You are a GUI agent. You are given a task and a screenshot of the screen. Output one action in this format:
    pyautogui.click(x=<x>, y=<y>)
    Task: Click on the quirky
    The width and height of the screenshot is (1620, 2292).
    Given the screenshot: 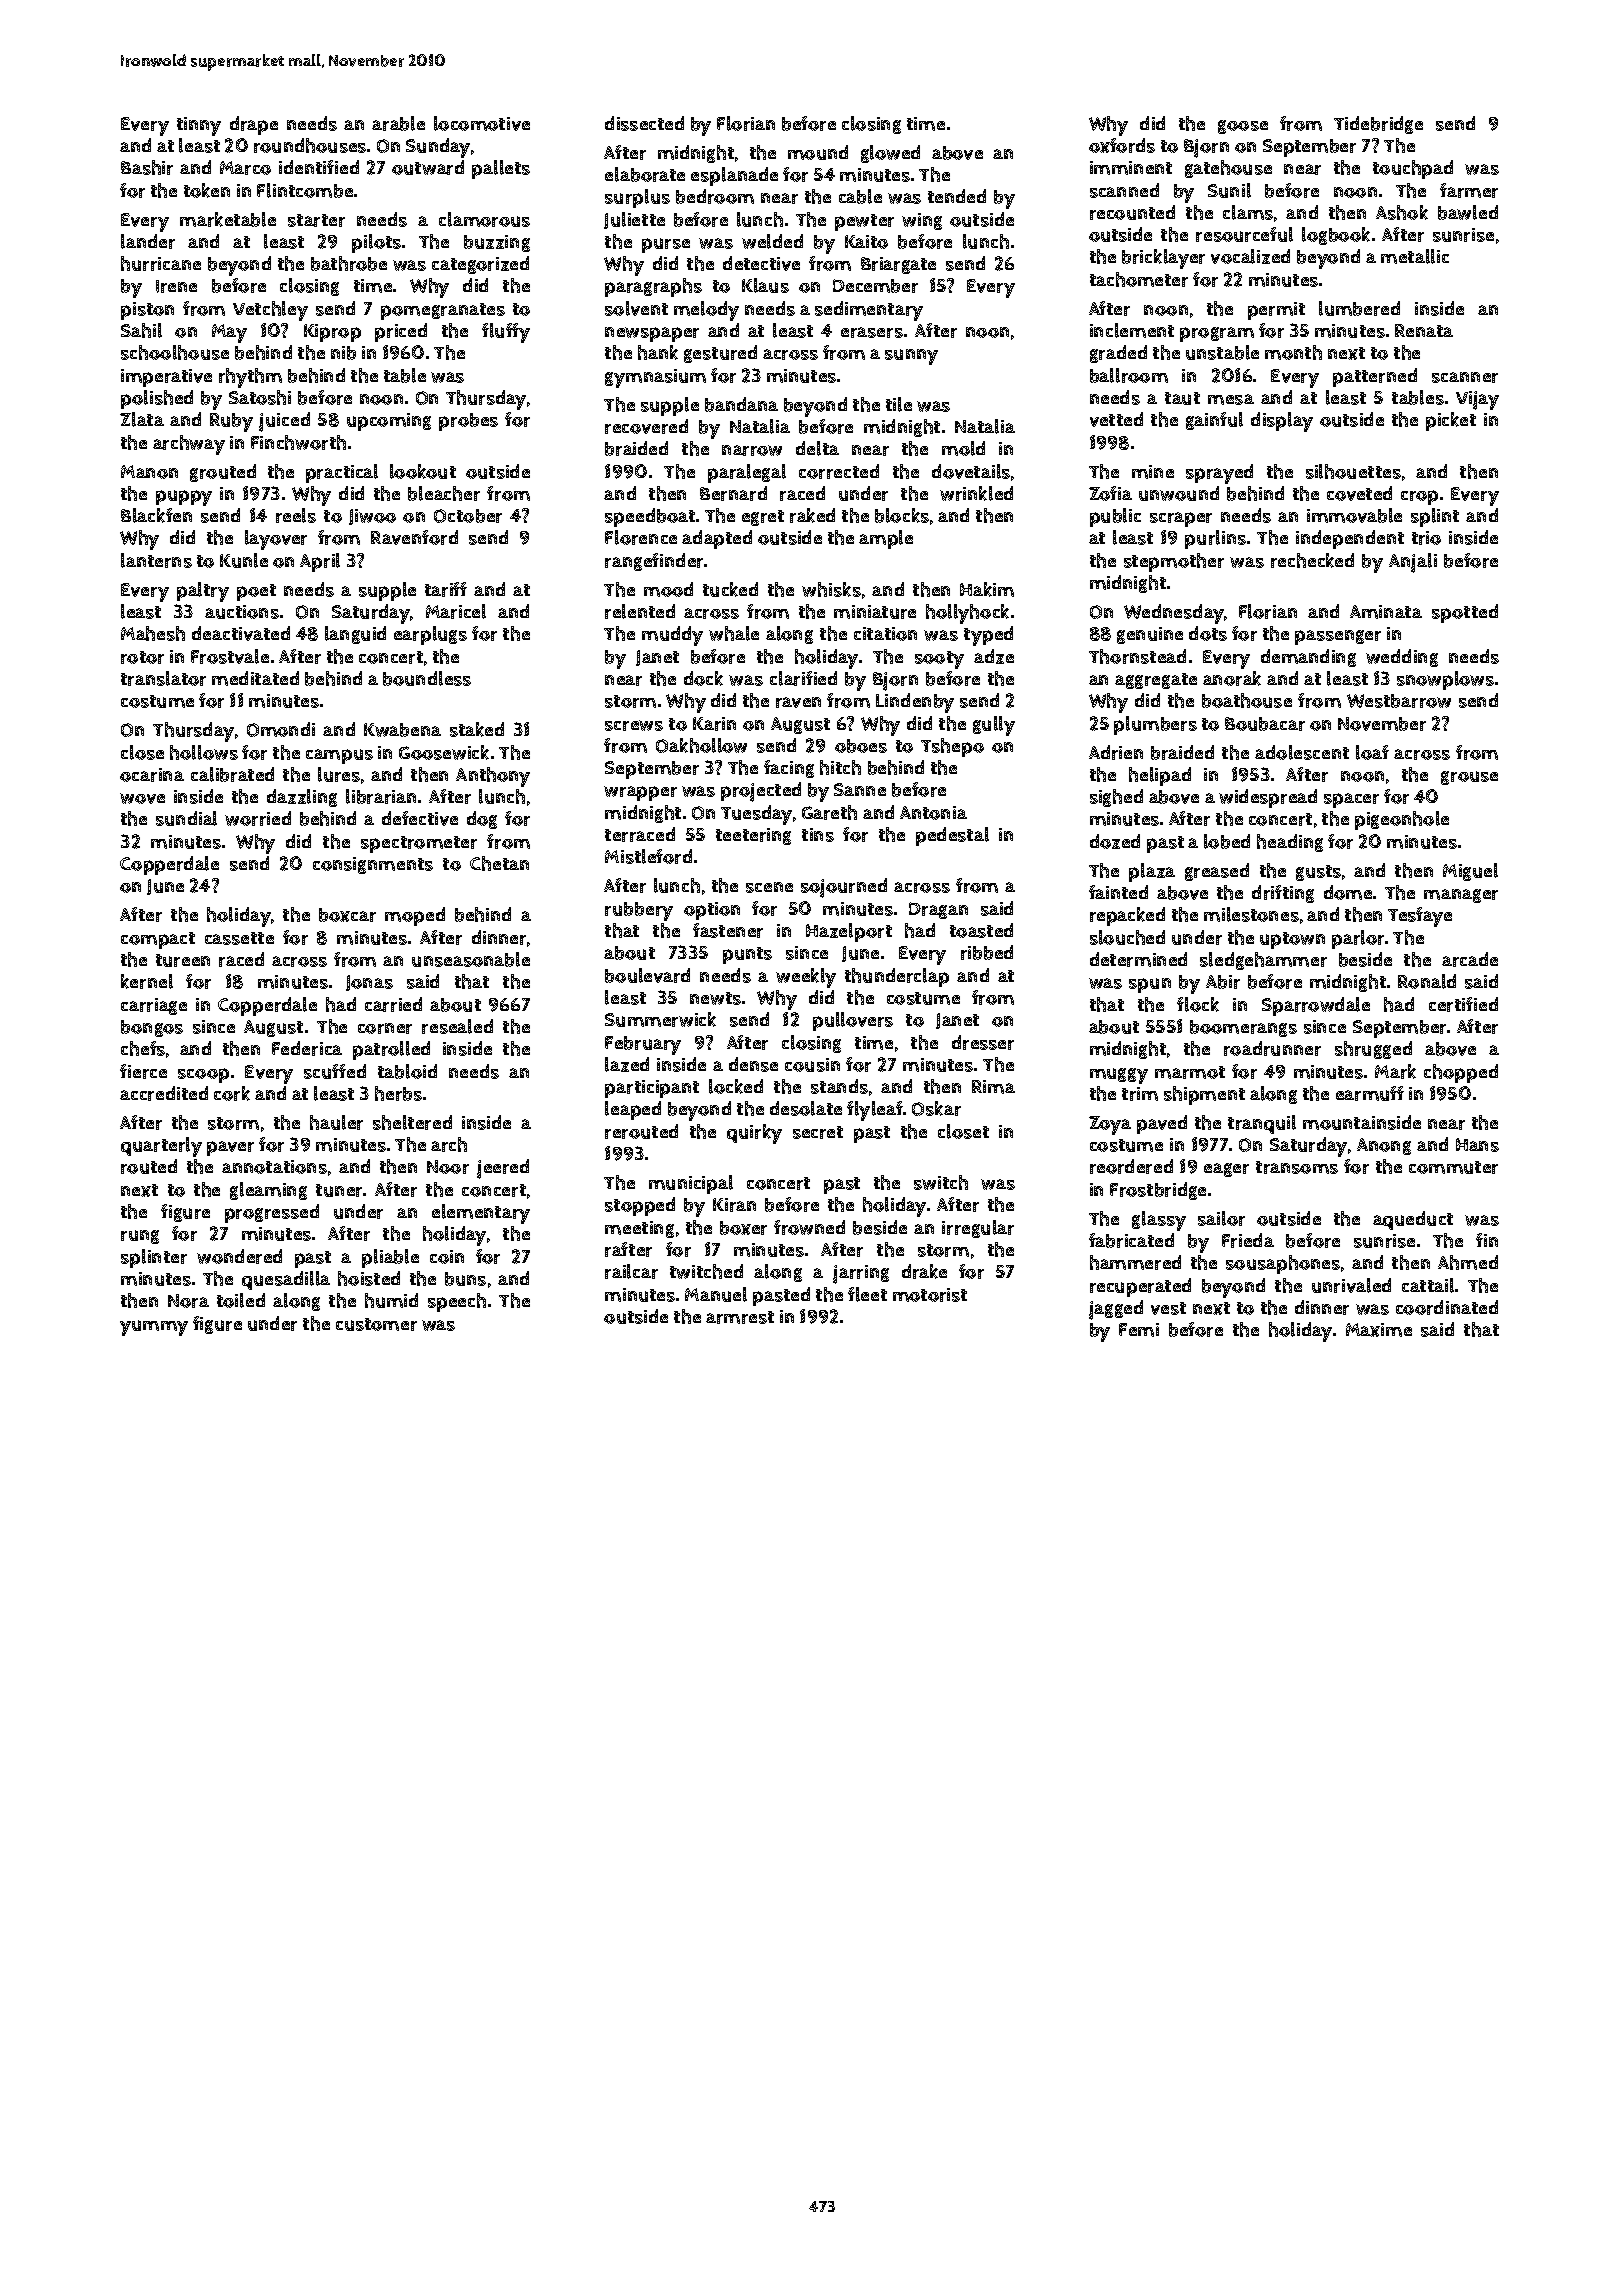 What is the action you would take?
    pyautogui.click(x=754, y=1134)
